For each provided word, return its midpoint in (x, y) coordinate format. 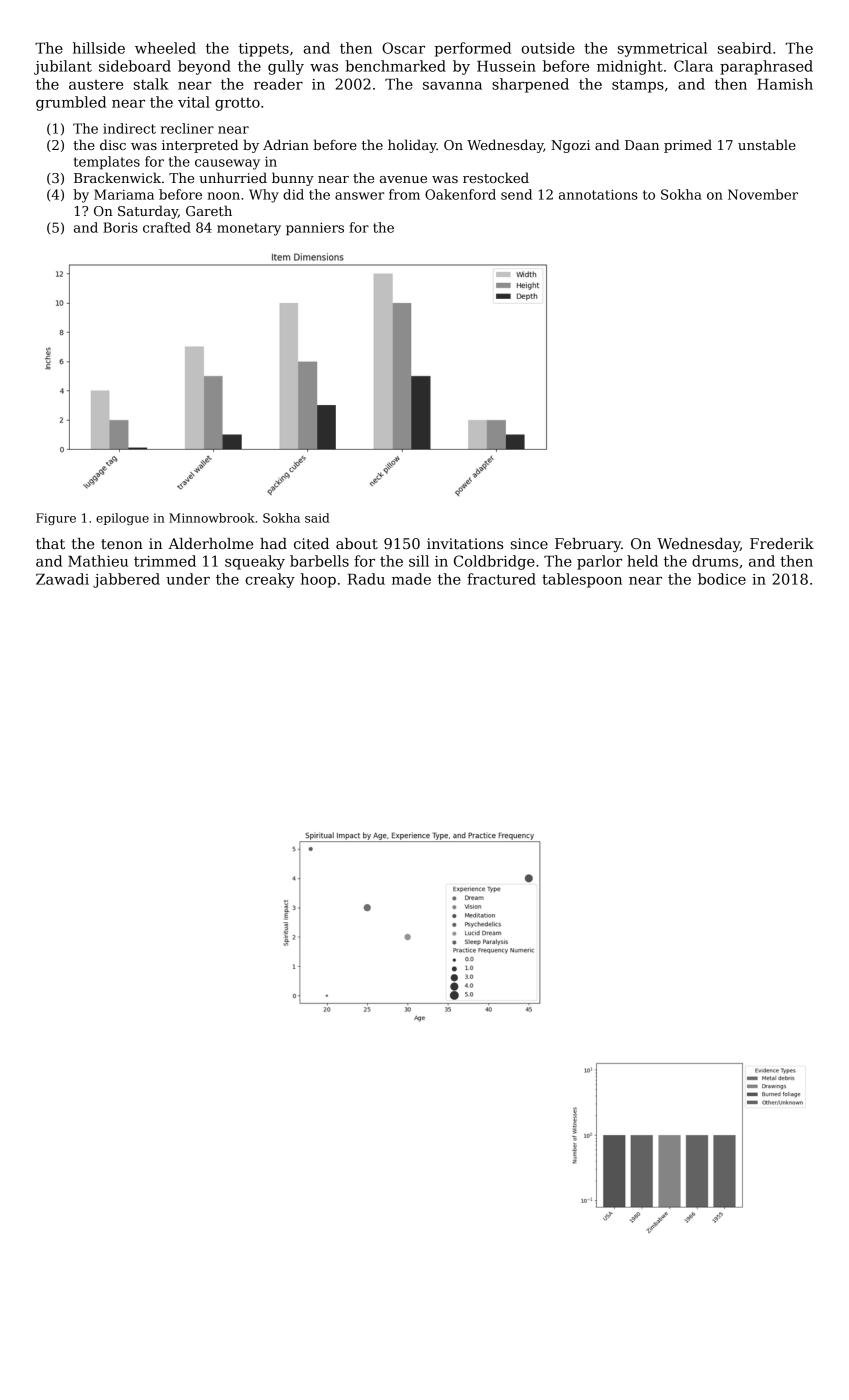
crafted (167, 227)
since (529, 543)
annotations (598, 194)
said (317, 518)
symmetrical (662, 49)
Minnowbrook (212, 518)
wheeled (165, 48)
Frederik (782, 543)
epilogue (122, 519)
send (516, 194)
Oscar (403, 48)
